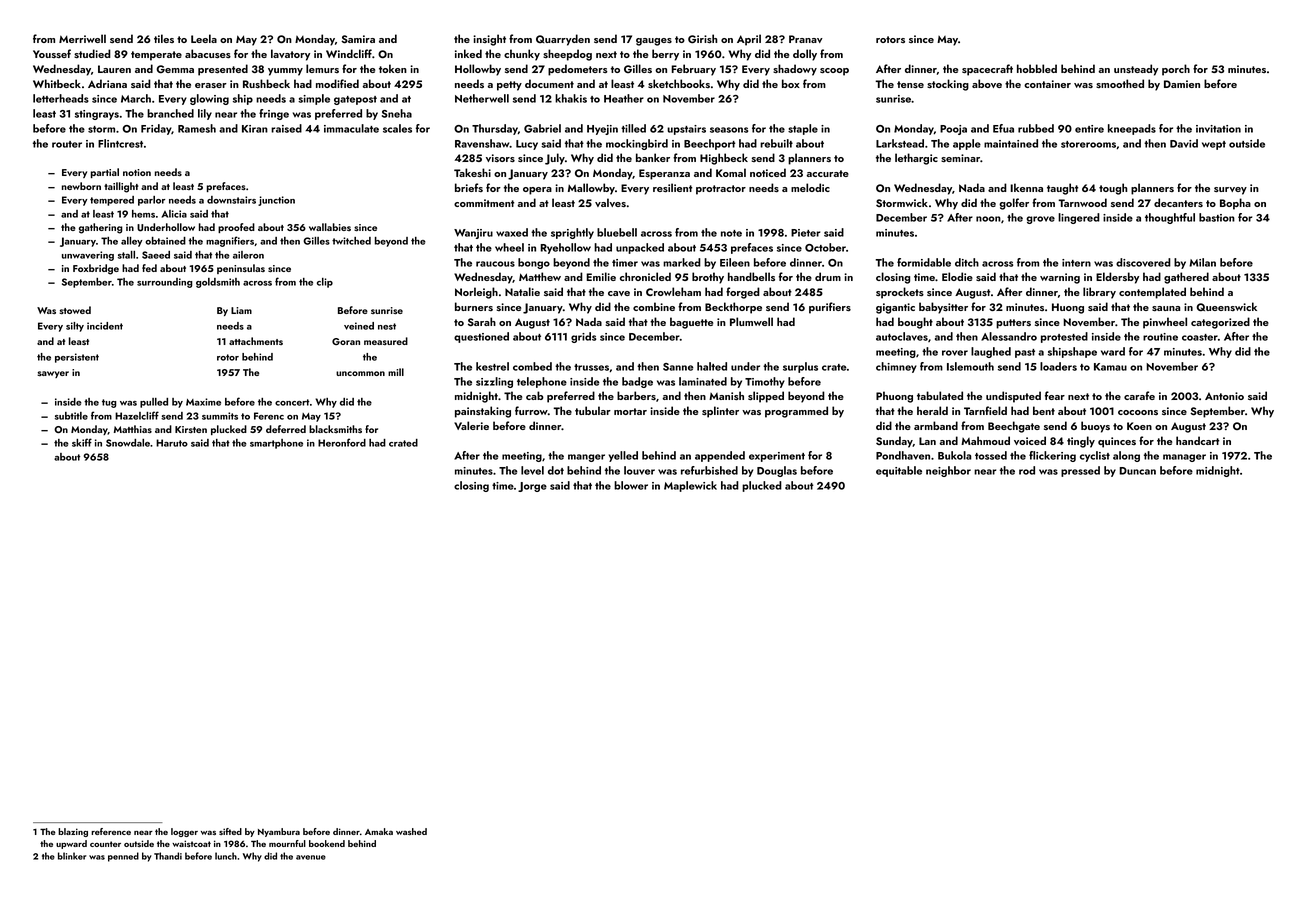 The height and width of the image is (924, 1308). I want to click on modified, so click(337, 83).
